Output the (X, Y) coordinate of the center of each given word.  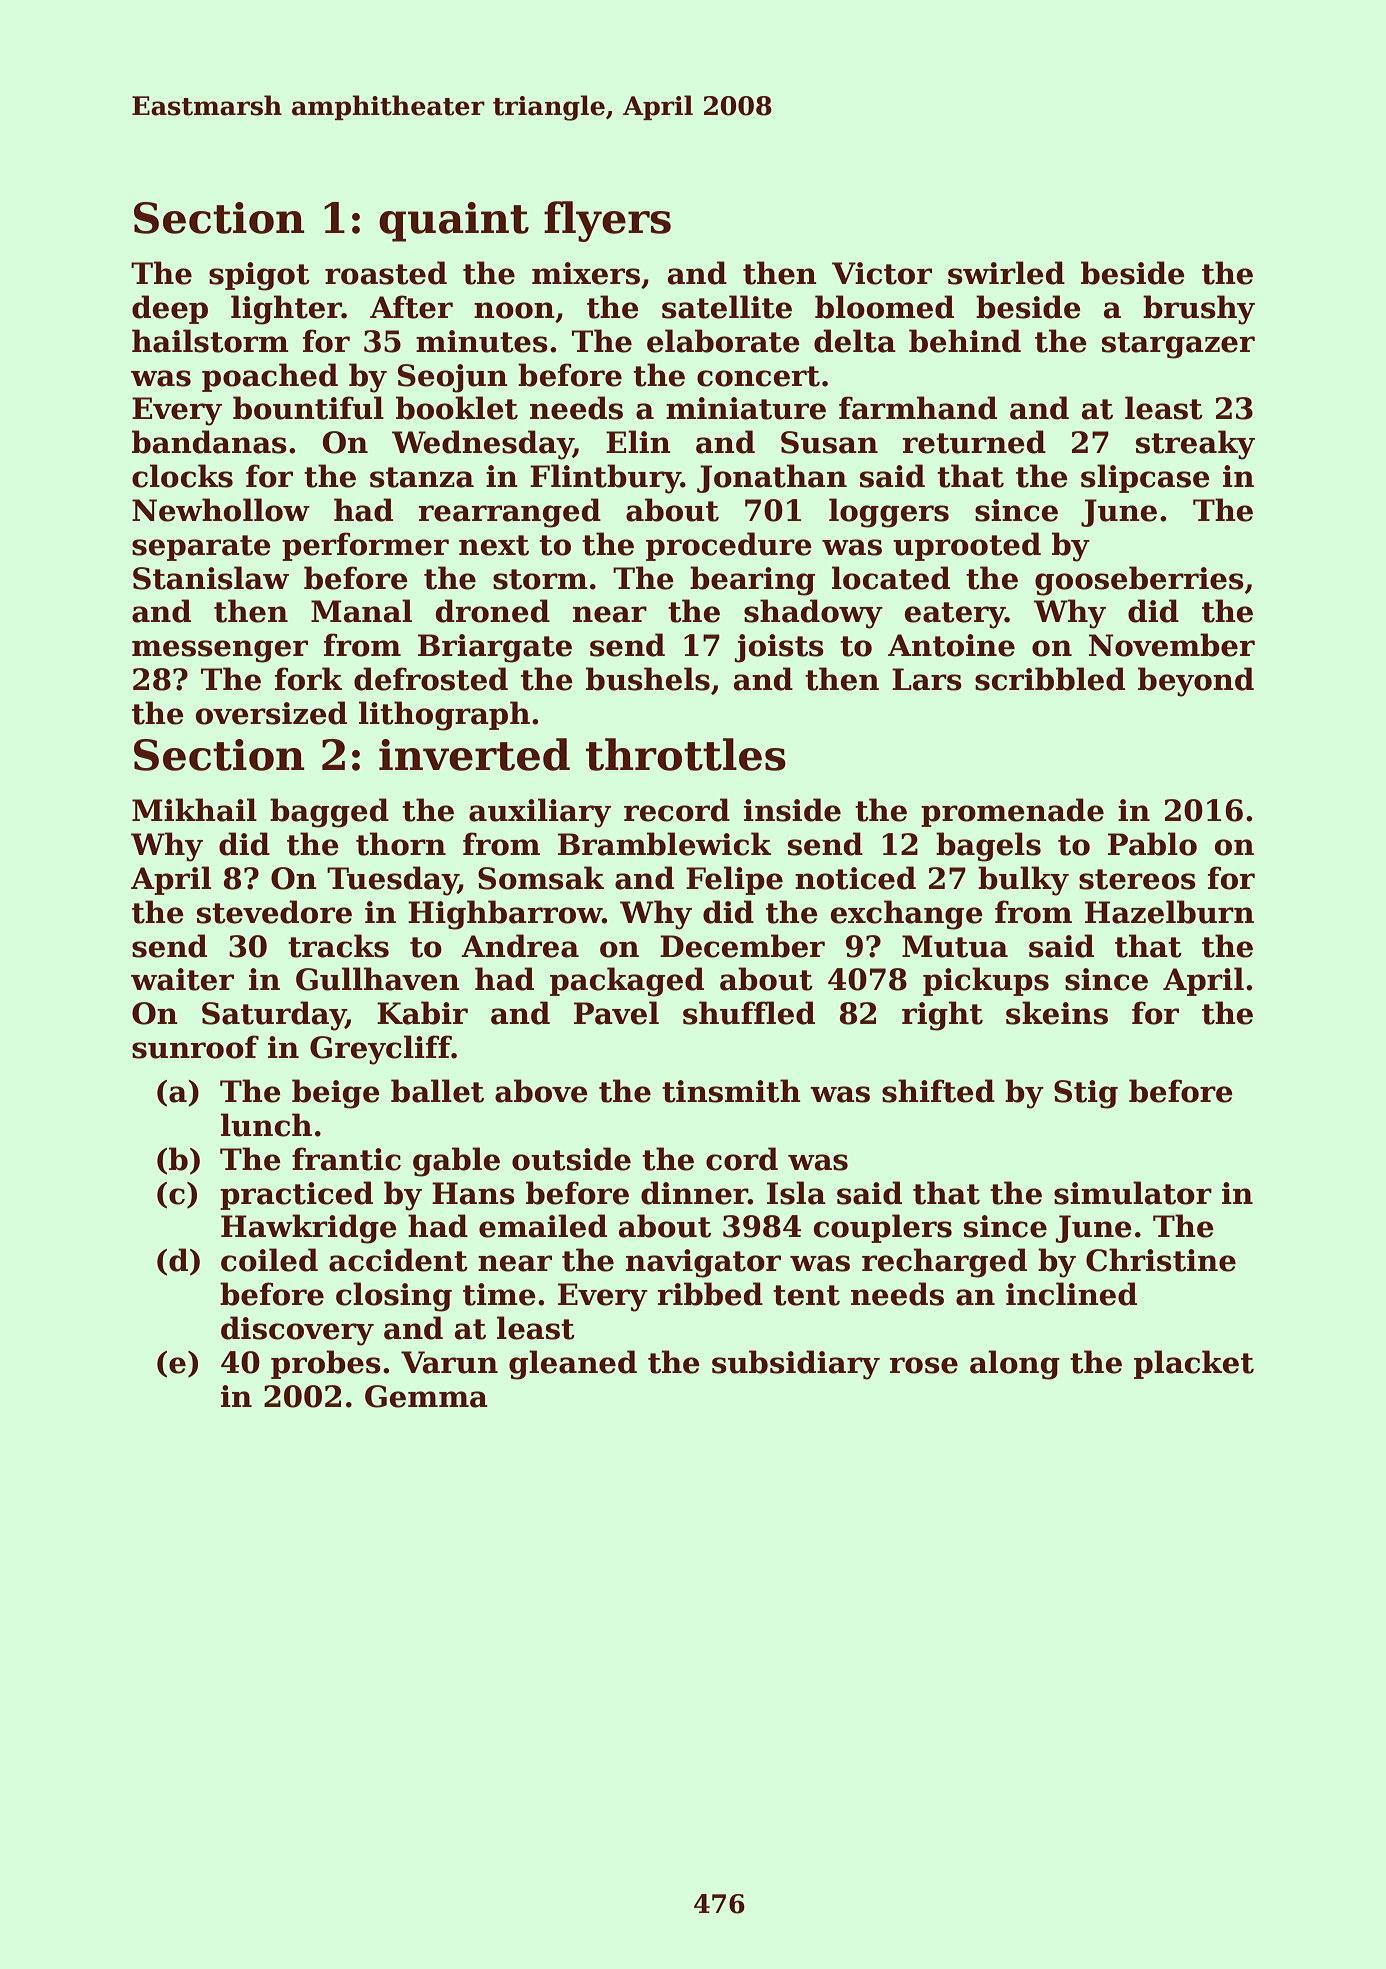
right (942, 1016)
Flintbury (605, 479)
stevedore (274, 912)
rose (923, 1365)
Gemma (426, 1396)
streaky (1195, 445)
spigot (259, 276)
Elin (638, 441)
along (1015, 1365)
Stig (1086, 1094)
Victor (882, 273)
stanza (422, 477)
